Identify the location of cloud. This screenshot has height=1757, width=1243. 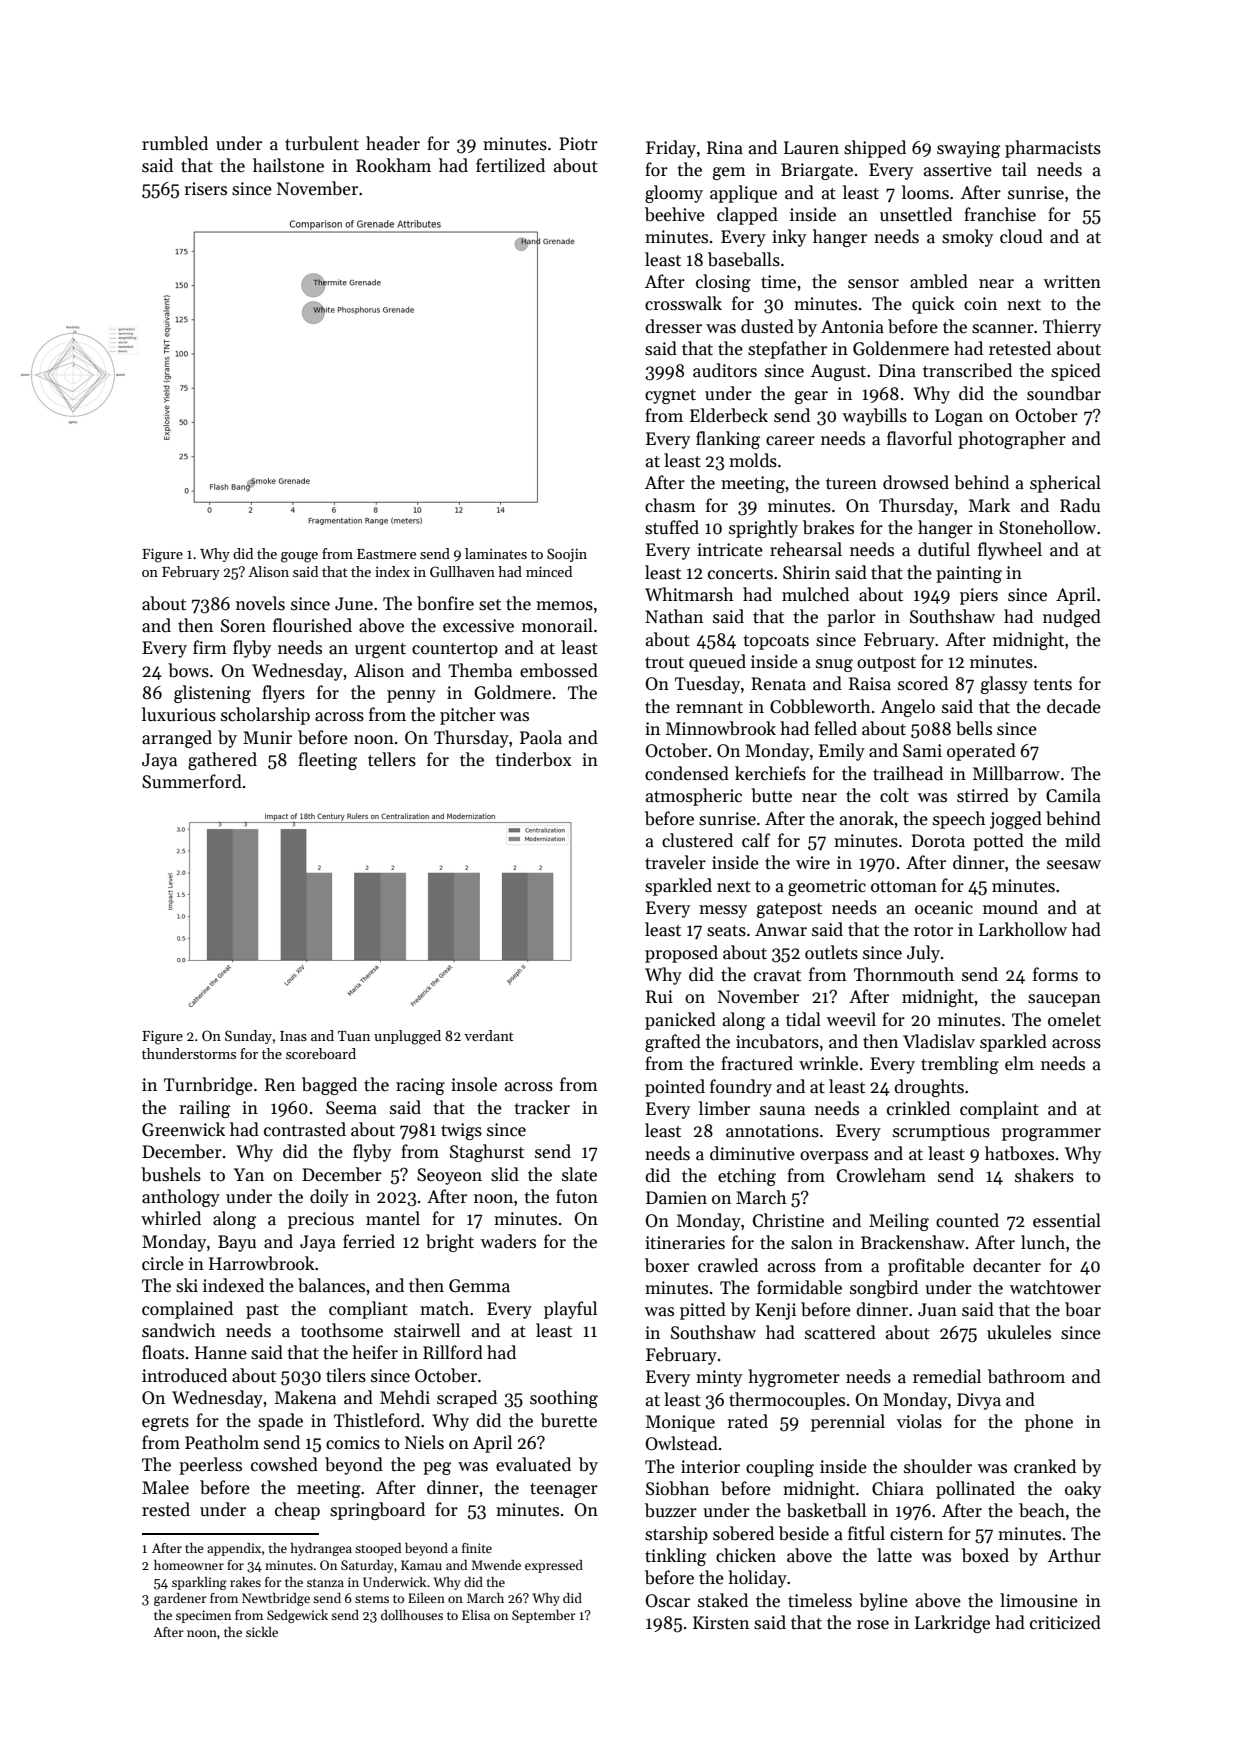
(1021, 236).
